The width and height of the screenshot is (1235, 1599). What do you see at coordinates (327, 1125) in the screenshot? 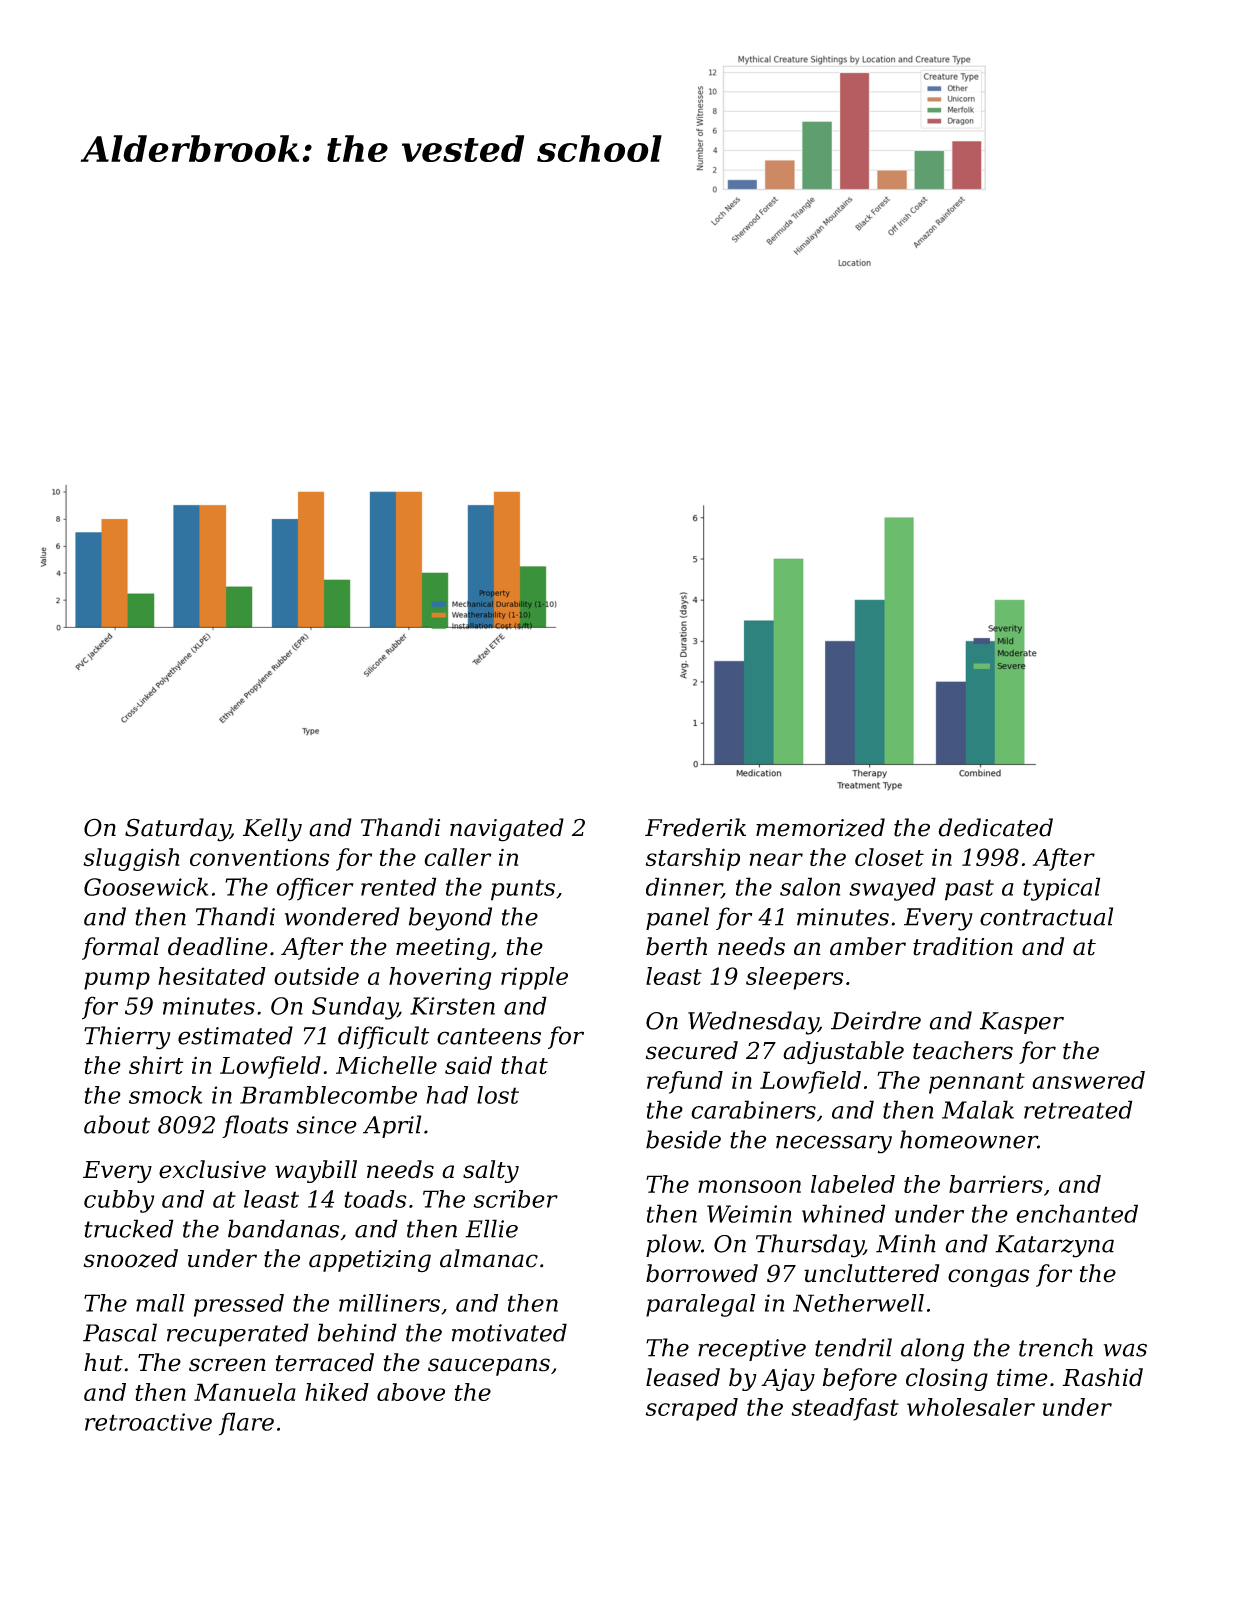
I see `since` at bounding box center [327, 1125].
